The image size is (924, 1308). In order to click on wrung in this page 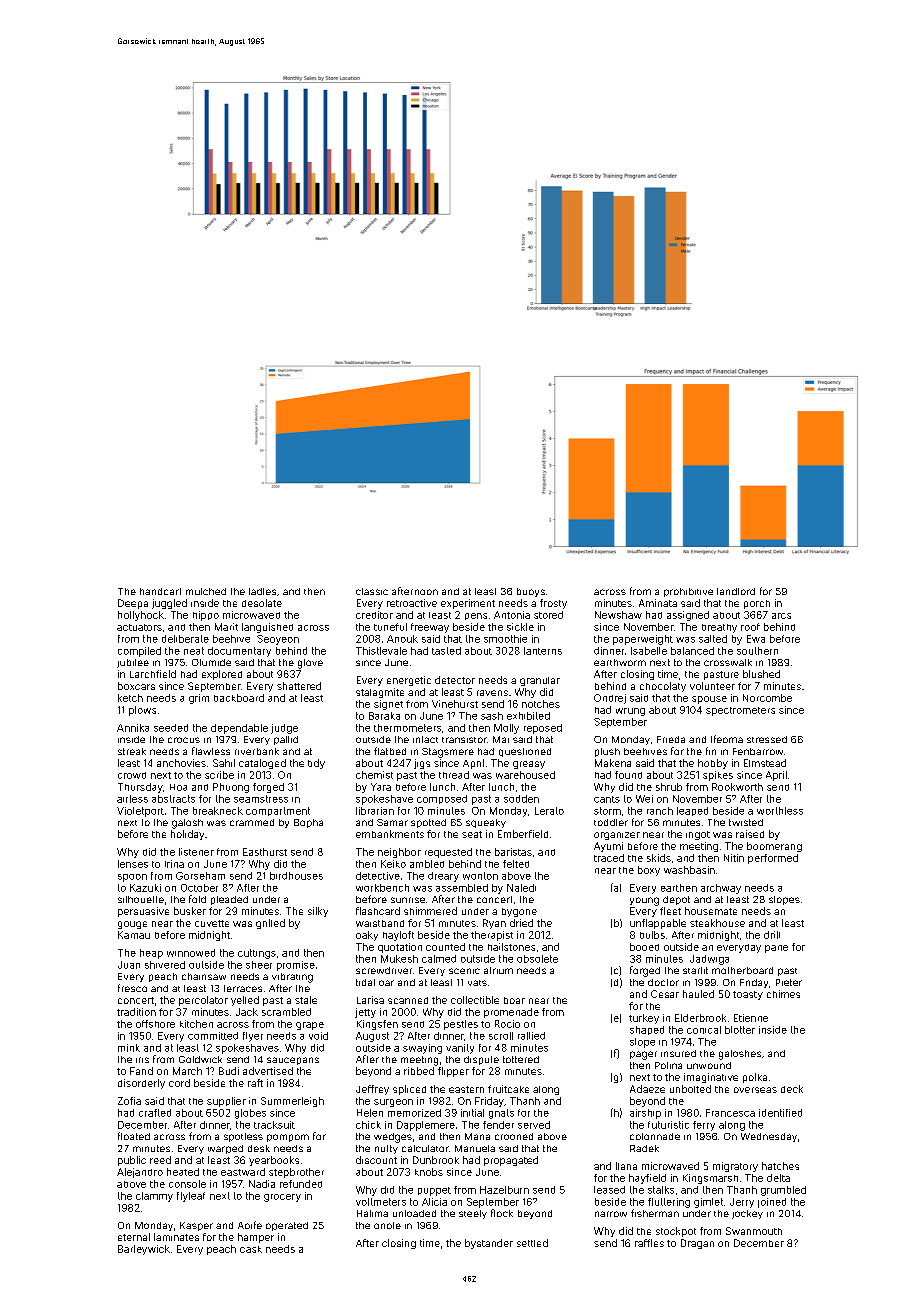, I will do `click(630, 712)`.
